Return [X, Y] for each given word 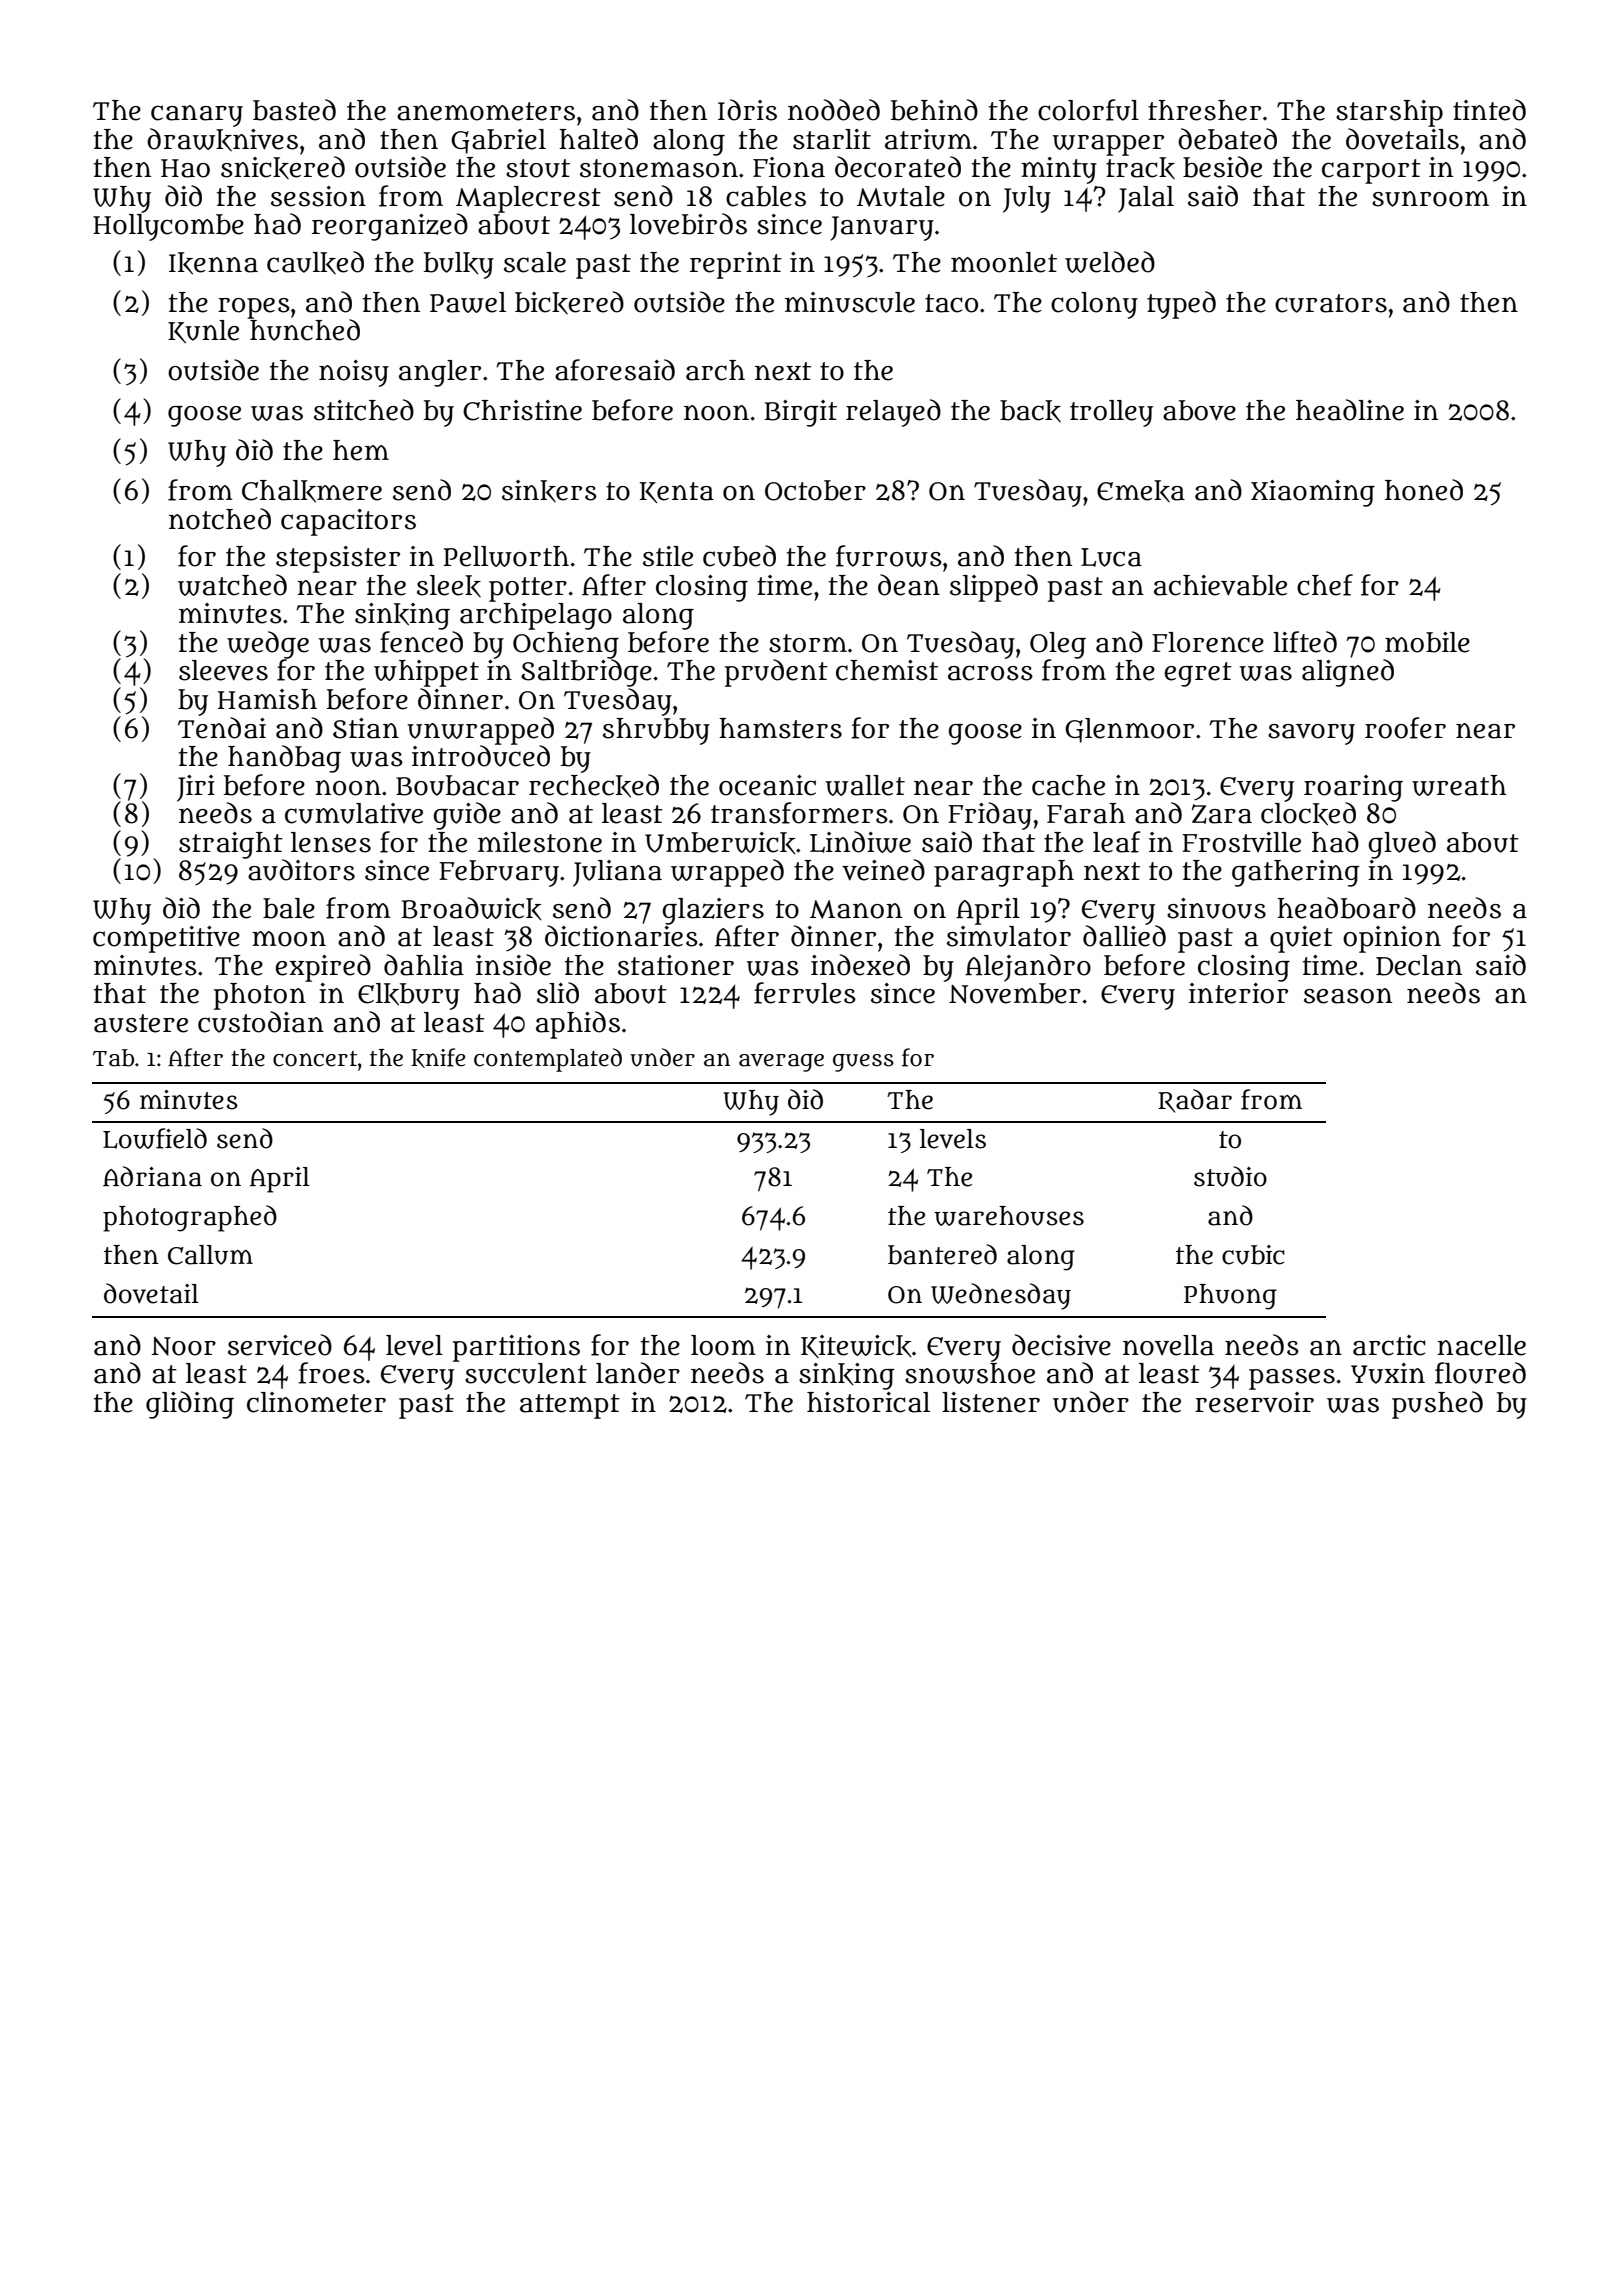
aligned [1348, 673]
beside [1222, 167]
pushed [1437, 1405]
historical [868, 1402]
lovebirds [688, 224]
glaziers [713, 911]
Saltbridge [586, 673]
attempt [570, 1406]
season [1348, 996]
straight [231, 845]
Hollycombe [168, 227]
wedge [268, 645]
